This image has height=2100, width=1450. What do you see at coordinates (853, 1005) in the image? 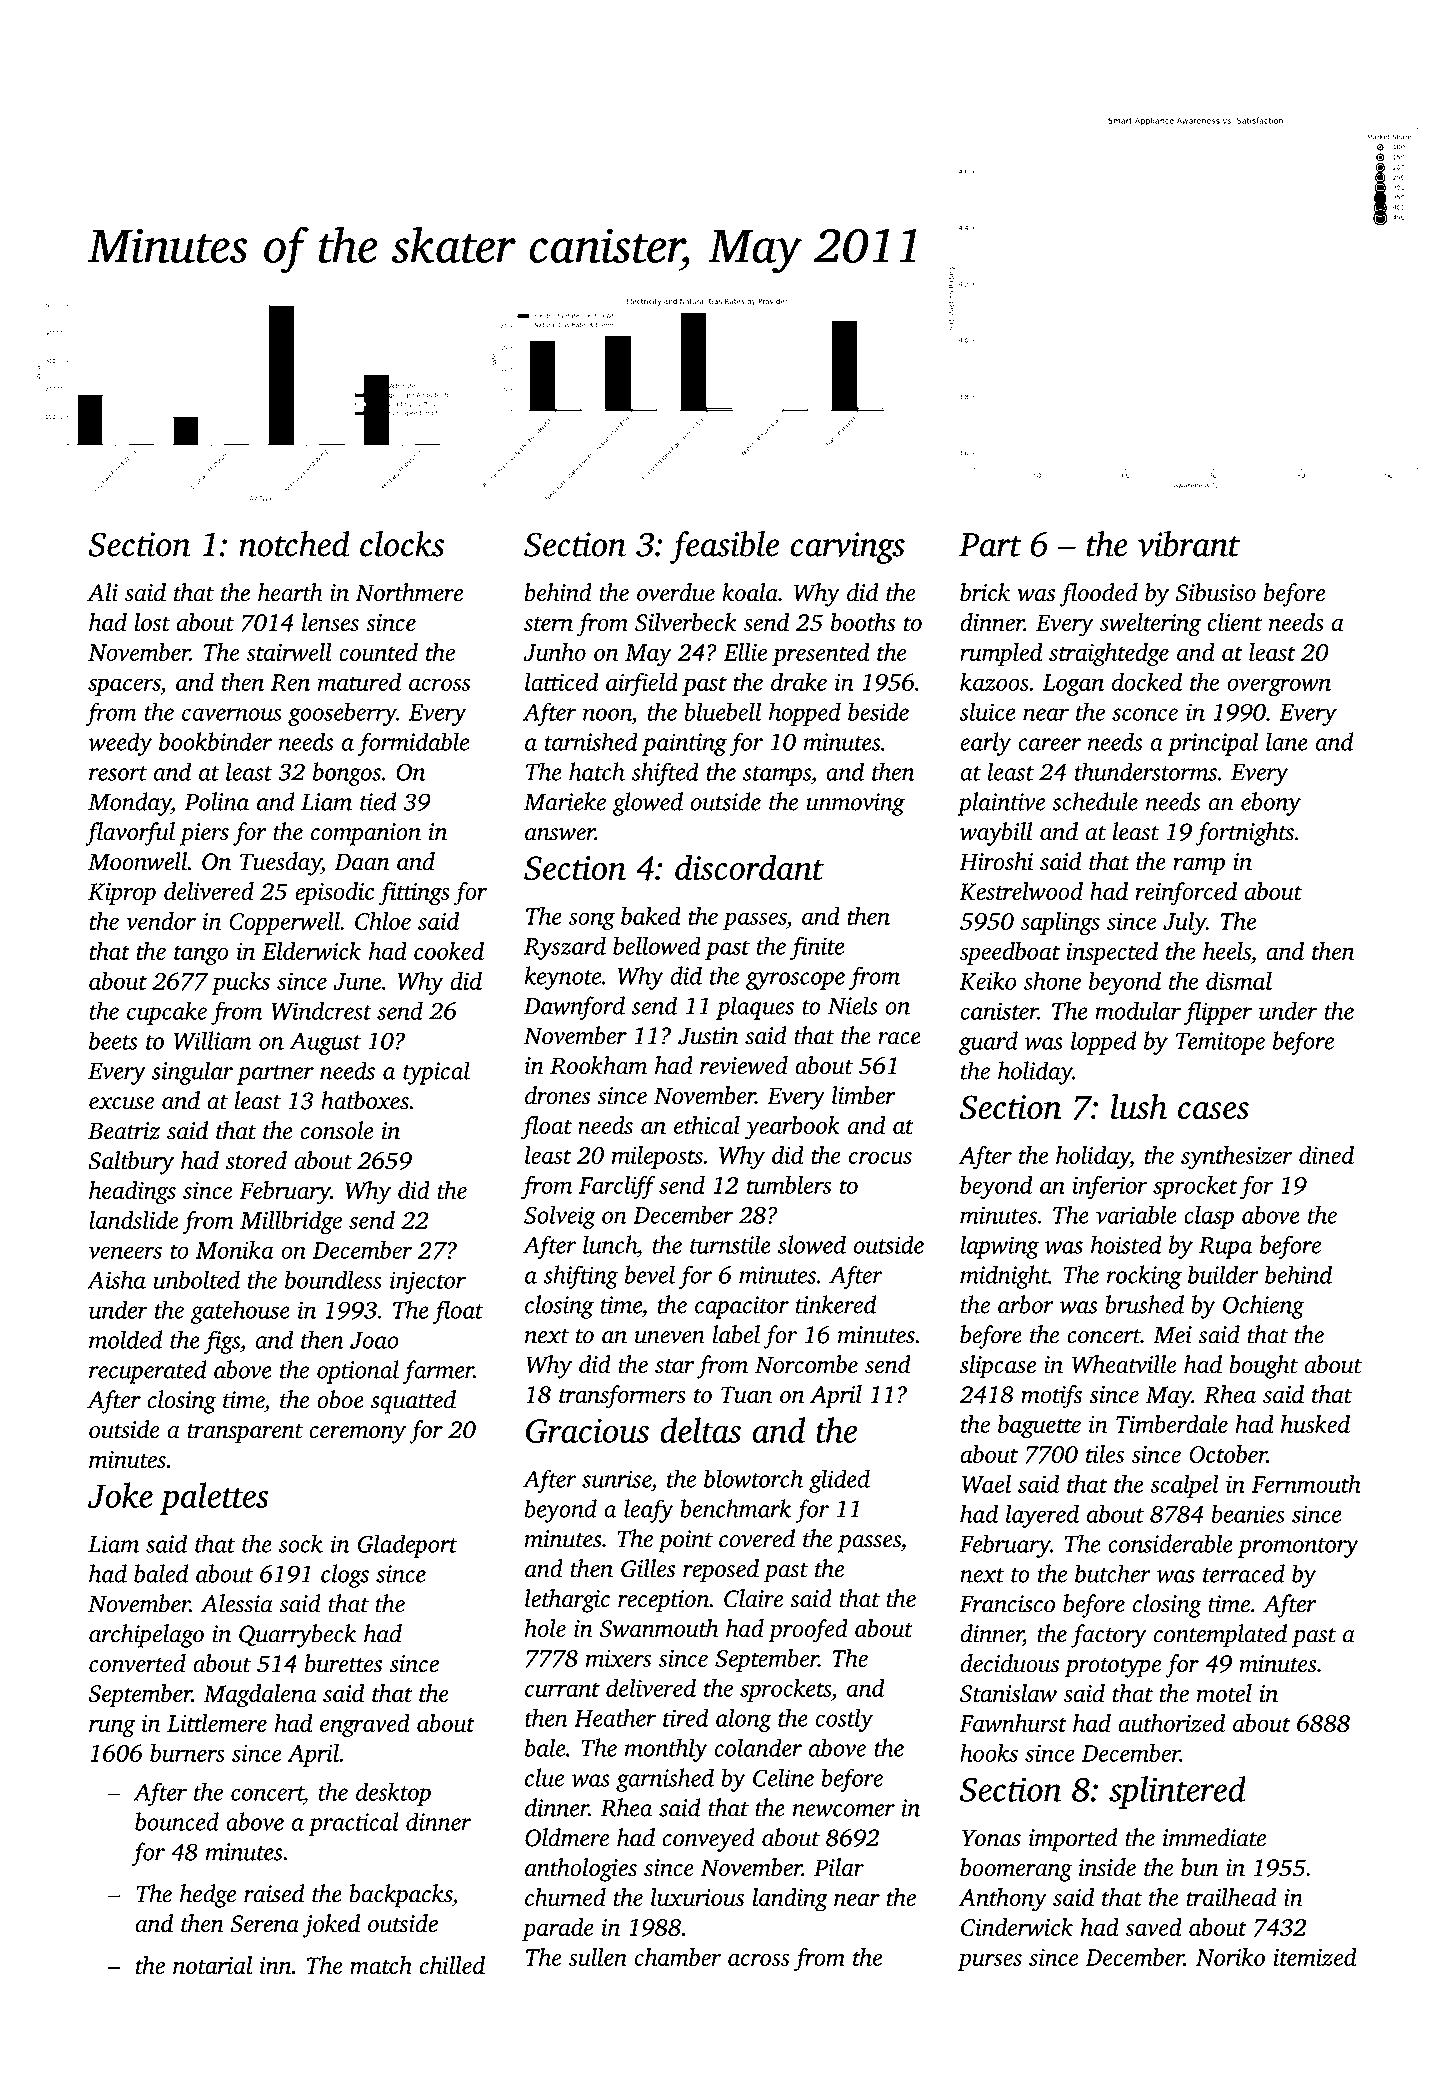
I see `Niels` at bounding box center [853, 1005].
